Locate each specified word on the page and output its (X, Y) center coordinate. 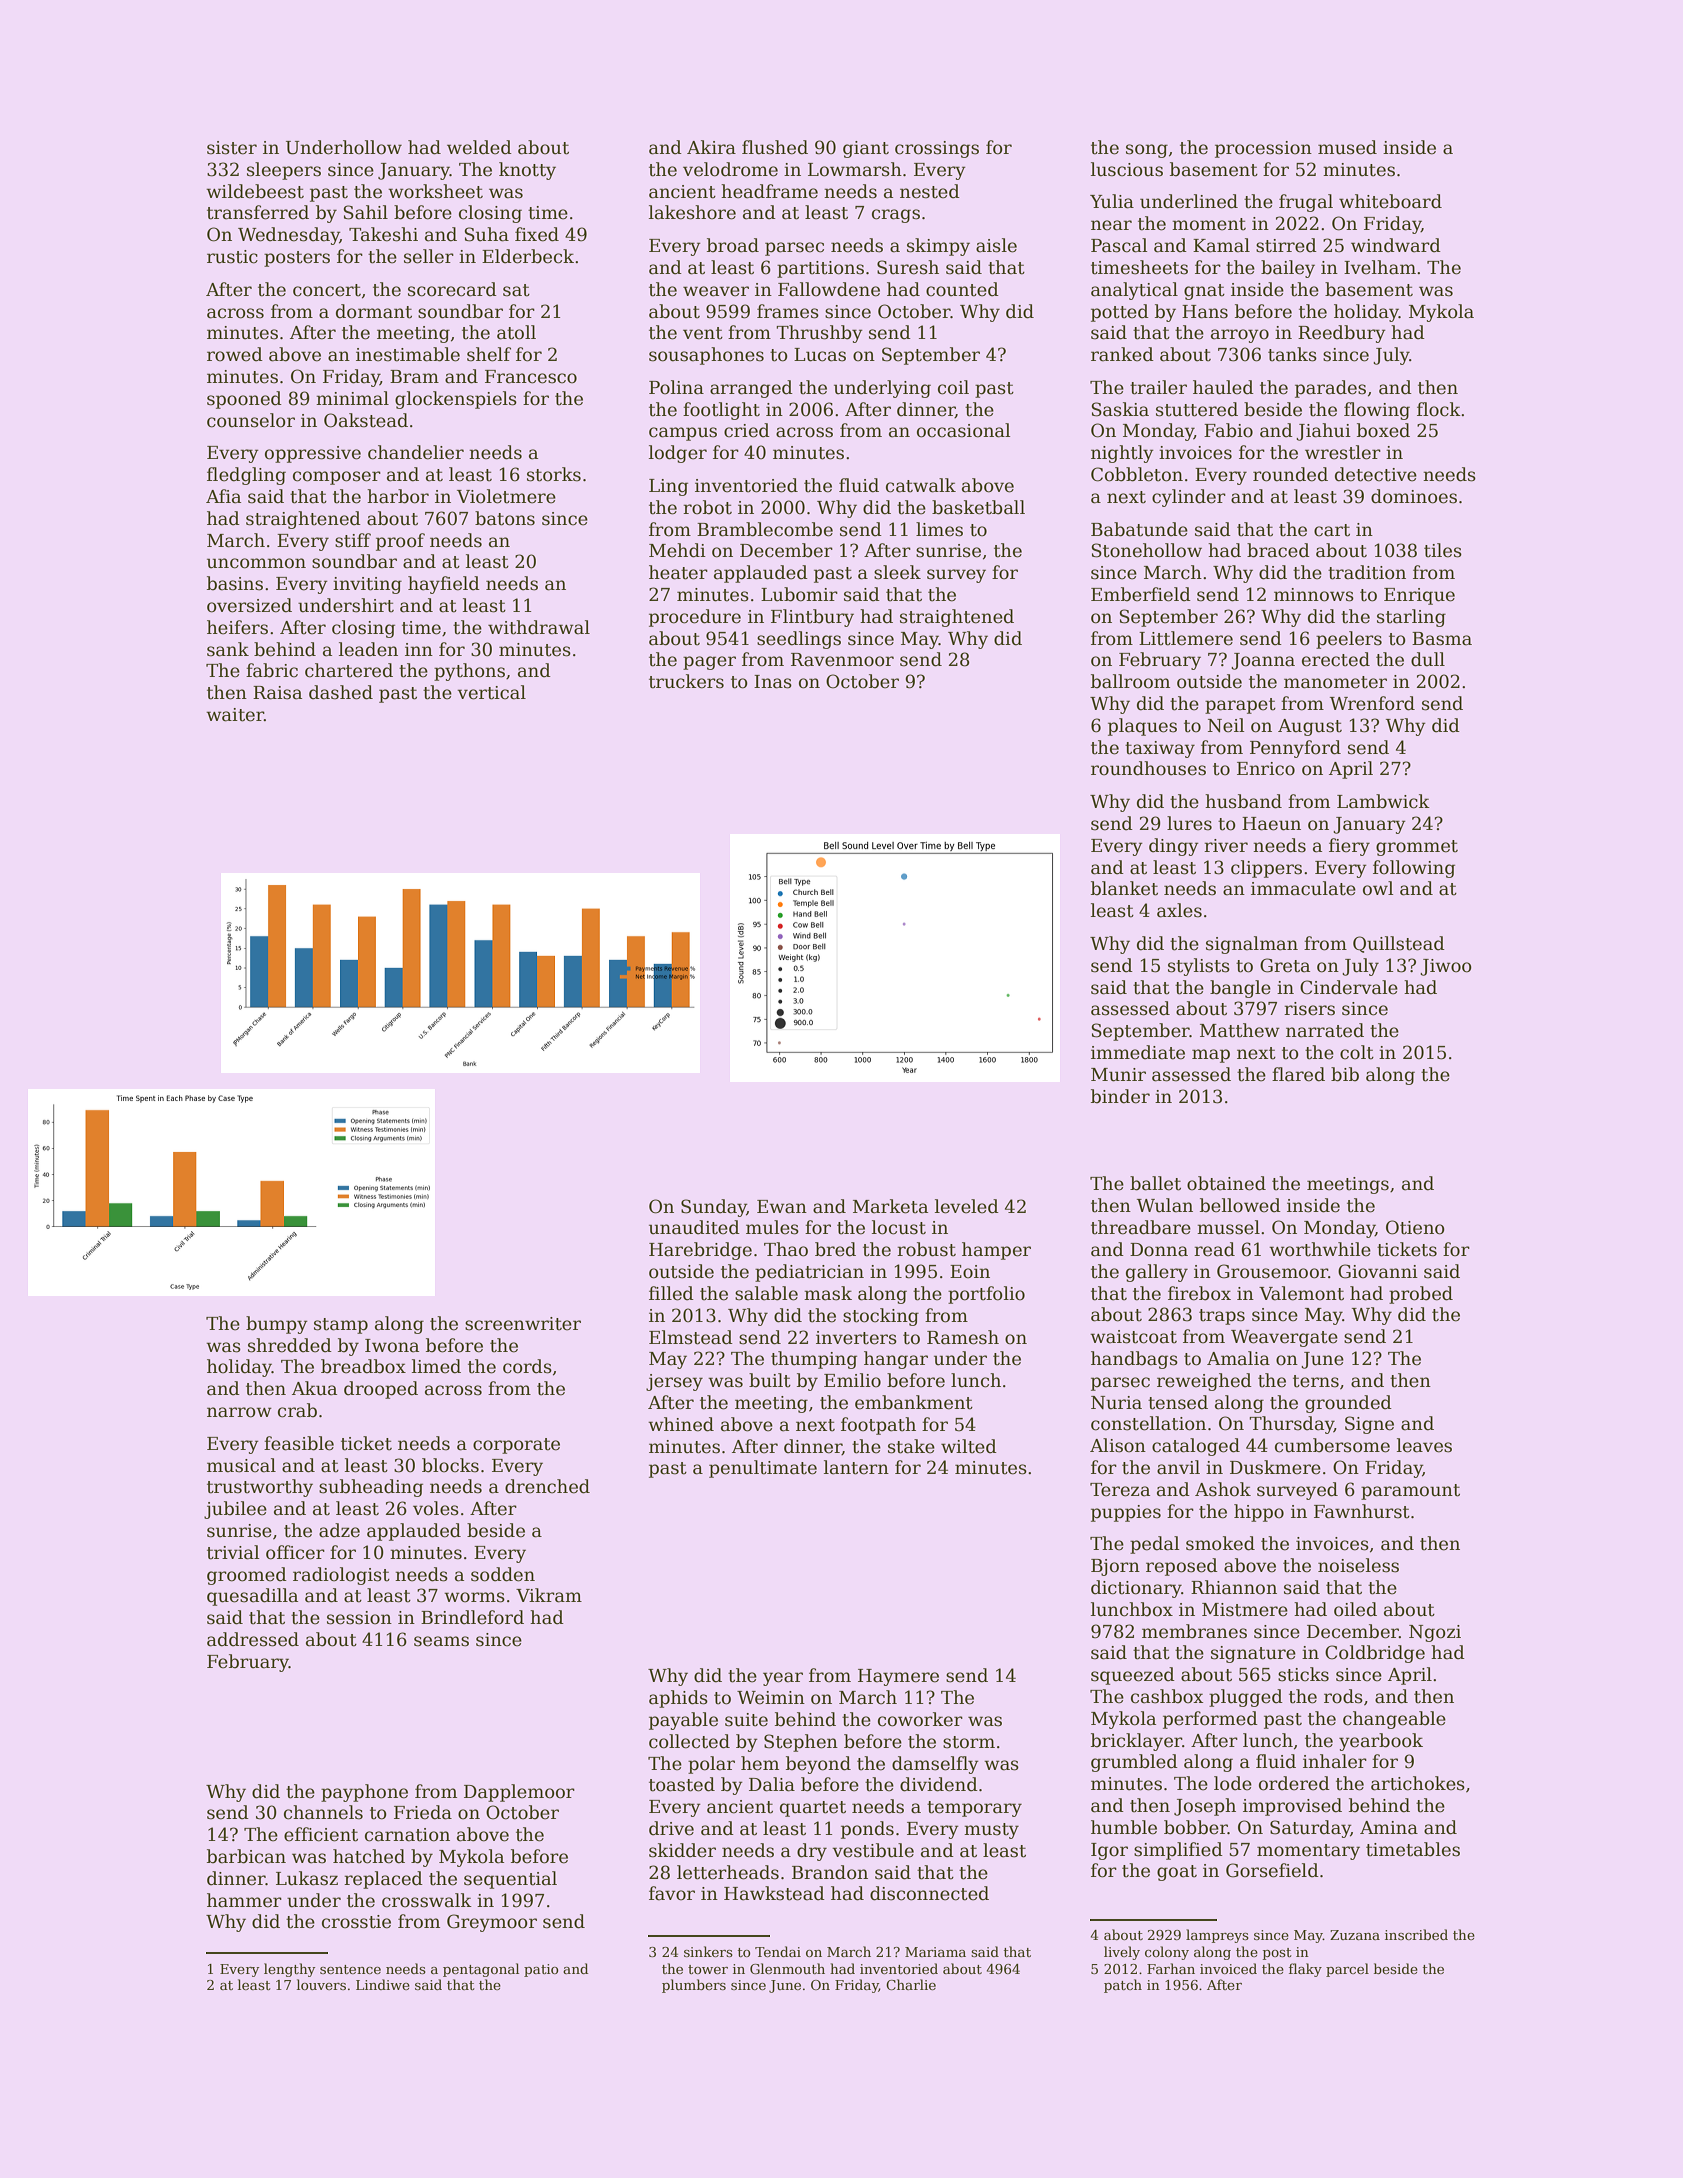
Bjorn (1115, 1567)
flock (1439, 409)
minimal (352, 398)
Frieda (423, 1812)
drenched (547, 1486)
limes (939, 529)
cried (747, 430)
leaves (1424, 1445)
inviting (367, 585)
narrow (239, 1412)
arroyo (1240, 336)
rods (1343, 1696)
